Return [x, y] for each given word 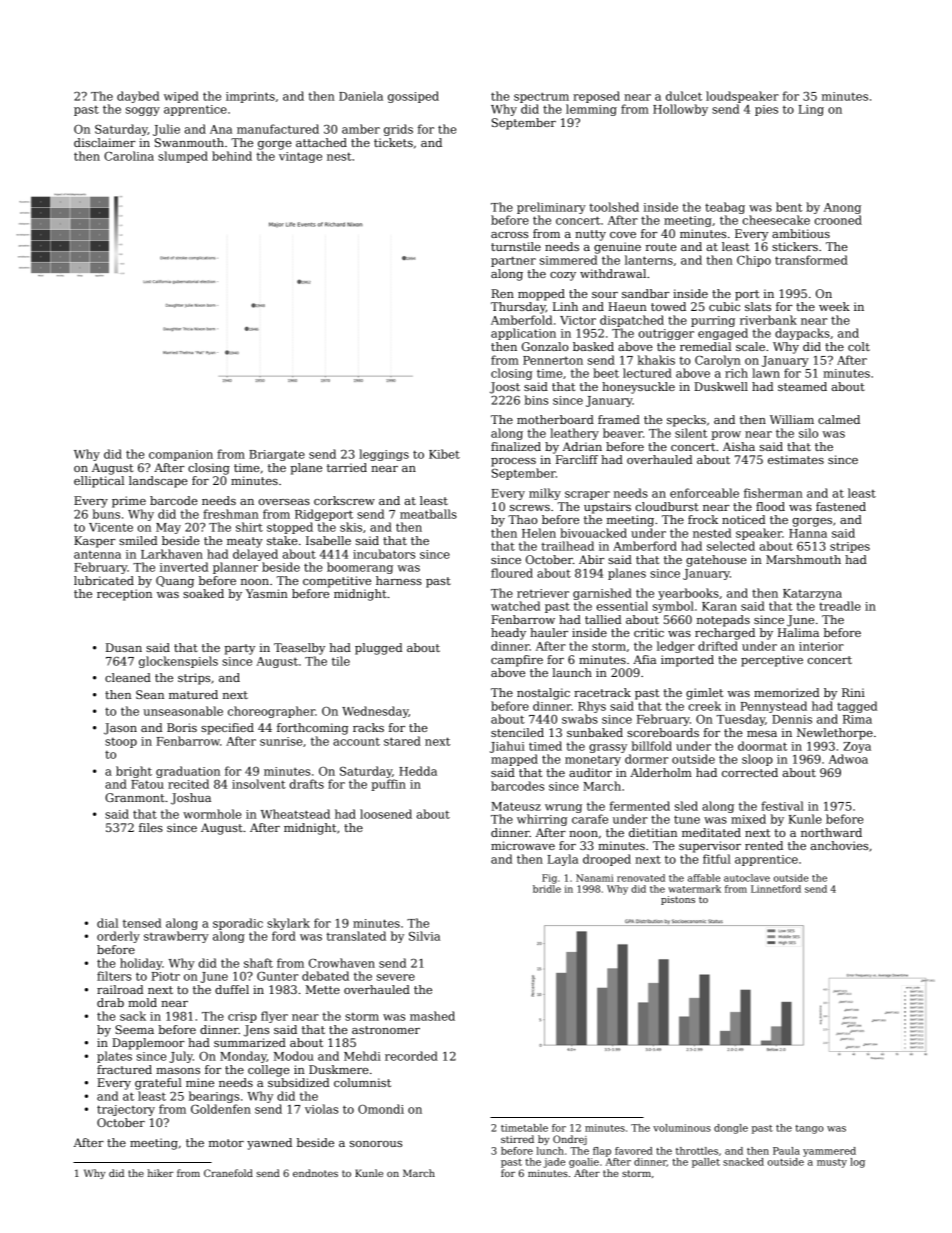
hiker [161, 1173]
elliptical [99, 482]
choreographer [271, 712]
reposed [596, 97]
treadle [840, 606]
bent [789, 207]
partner [513, 261]
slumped [183, 157]
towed [668, 306]
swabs [580, 719]
